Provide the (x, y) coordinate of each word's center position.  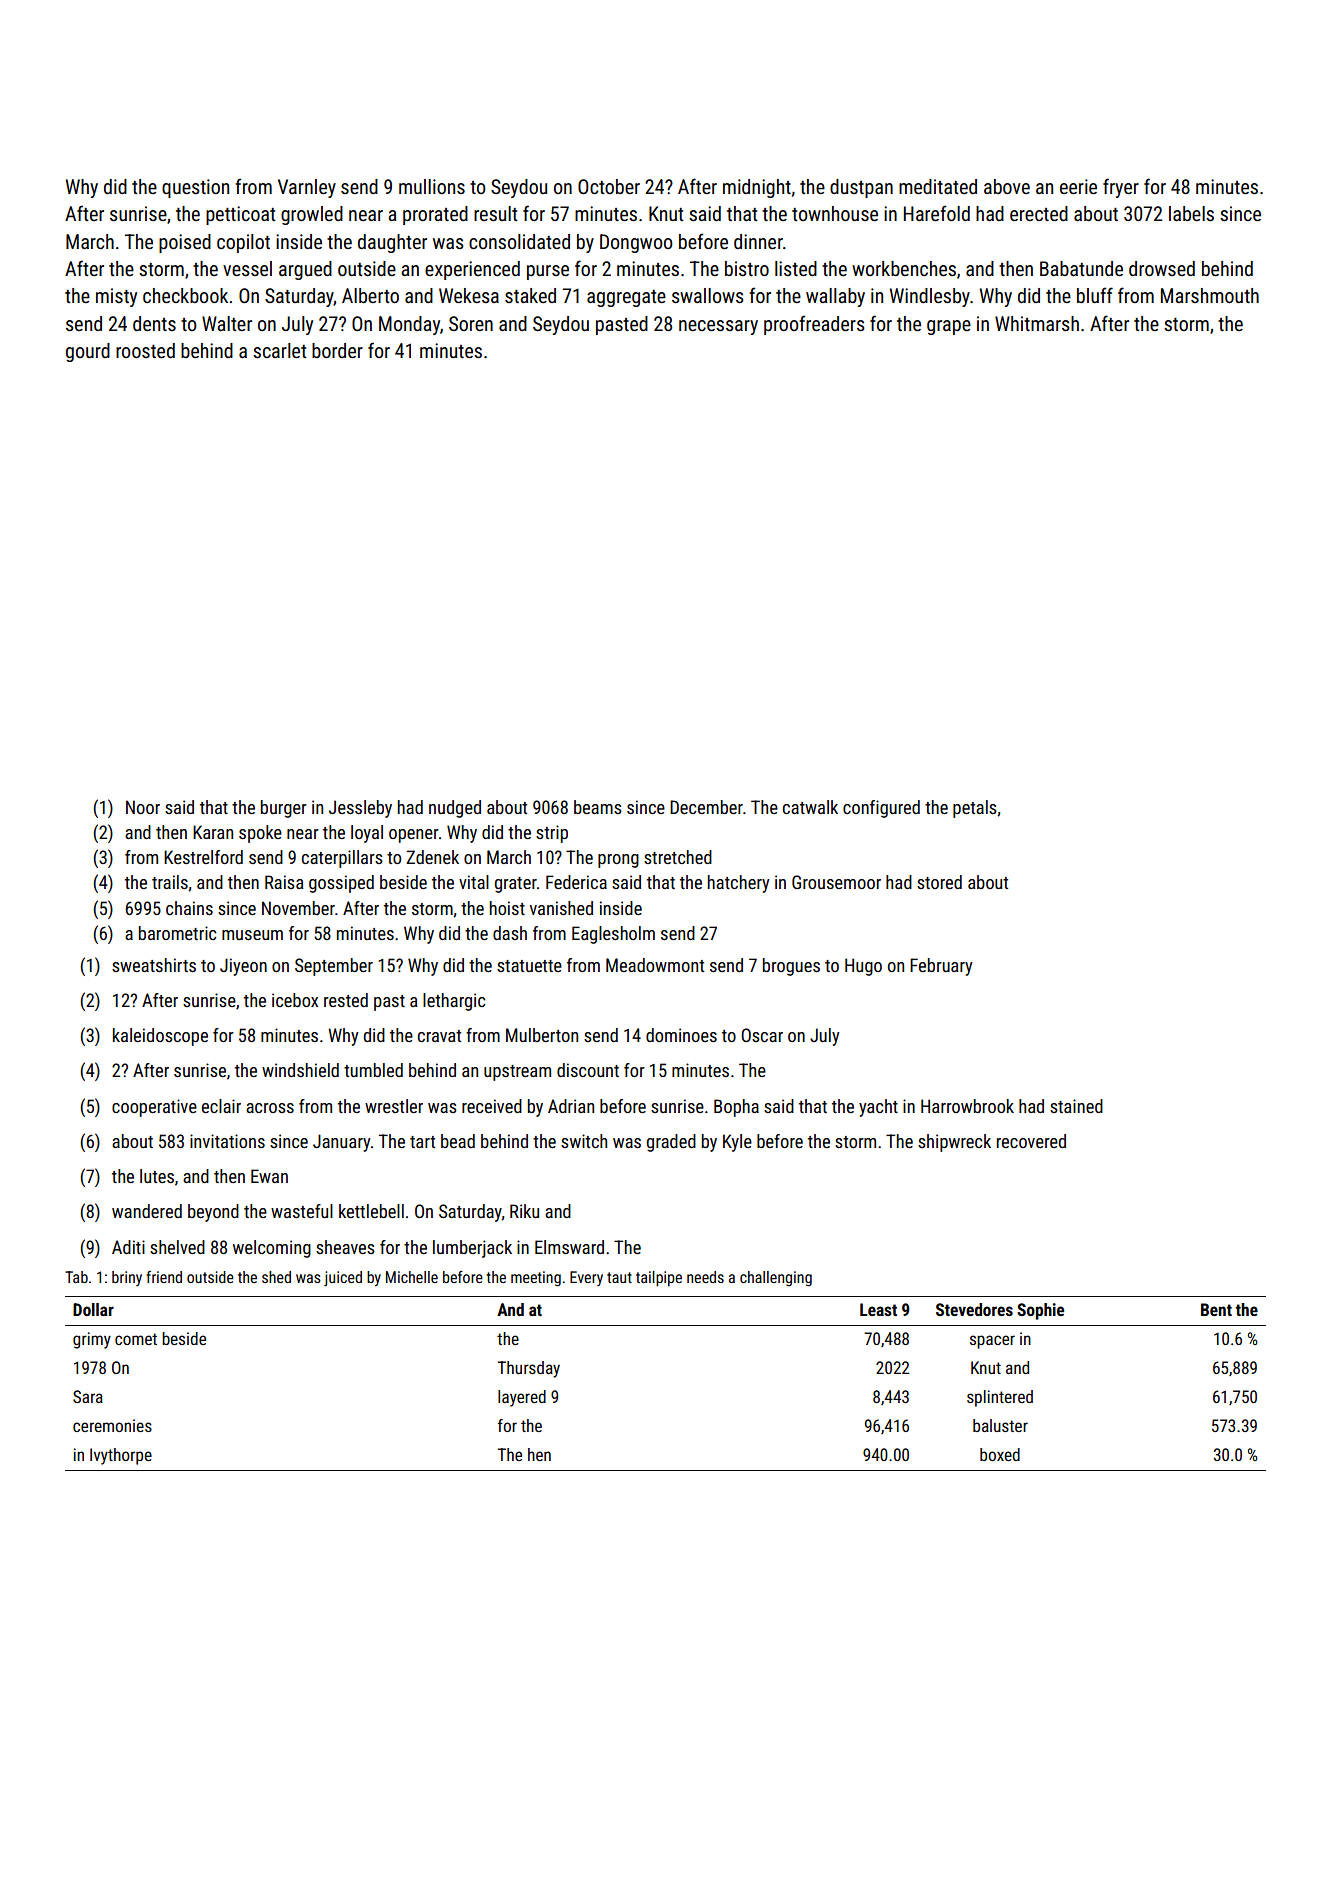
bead (458, 1141)
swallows (708, 295)
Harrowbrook (967, 1106)
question (195, 188)
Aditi (128, 1247)
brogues (791, 967)
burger (284, 809)
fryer (1121, 188)
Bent (1216, 1309)
